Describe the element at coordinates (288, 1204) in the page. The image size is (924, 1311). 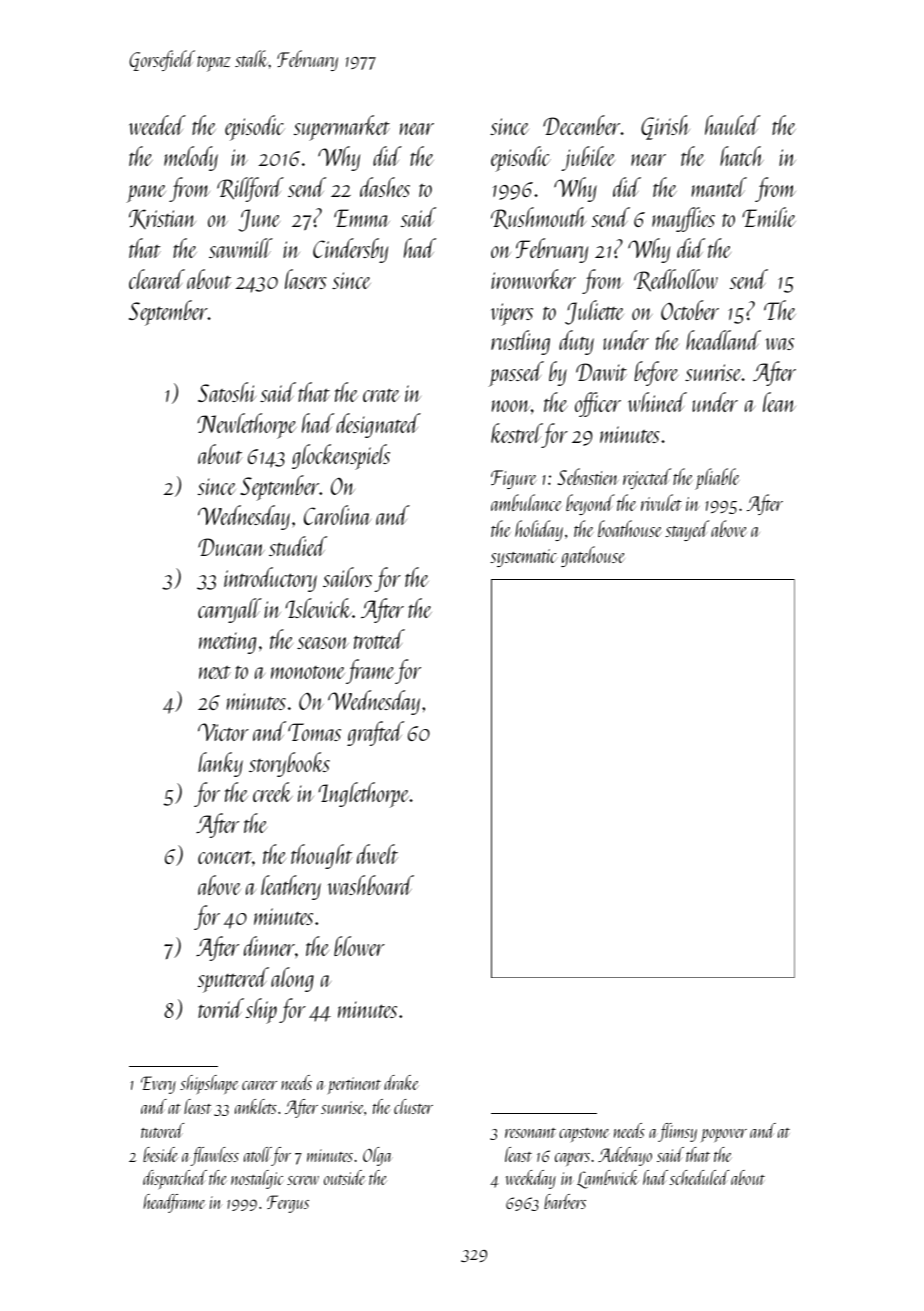
I see `Fergus` at that location.
